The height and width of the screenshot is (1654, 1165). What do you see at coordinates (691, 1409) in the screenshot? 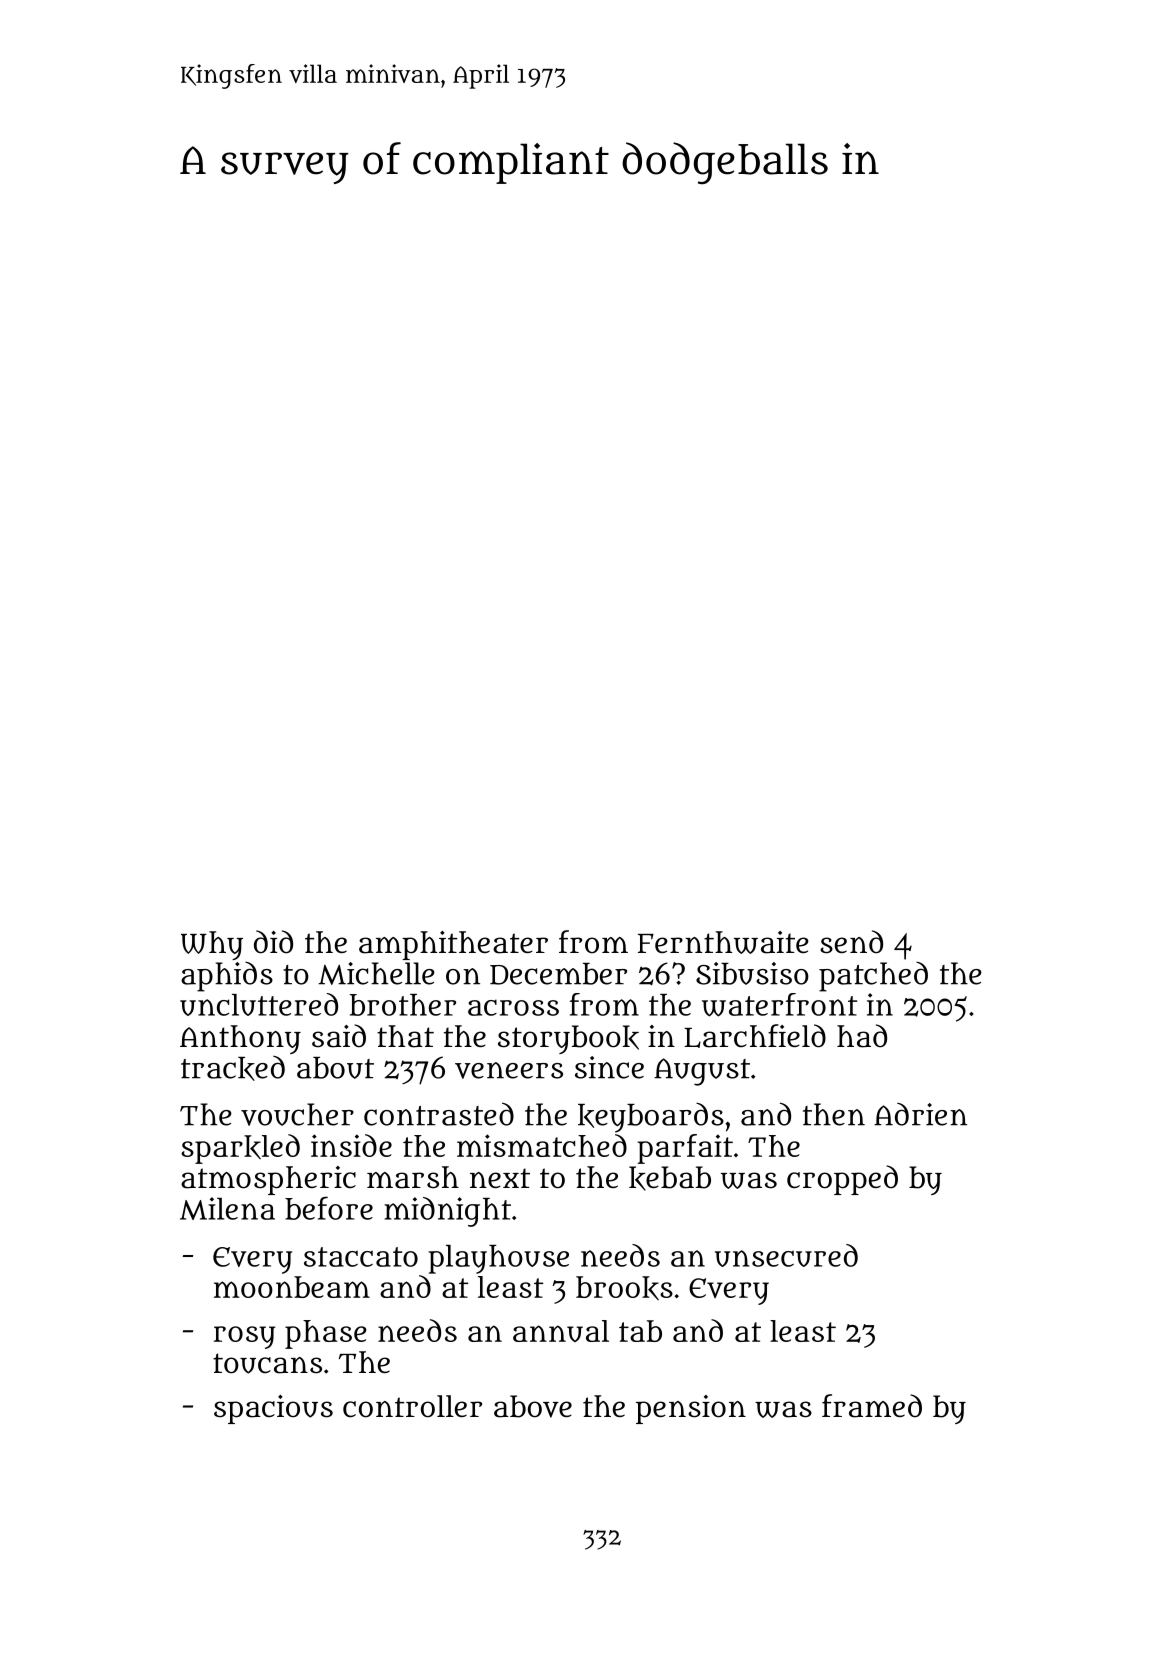
I see `pension` at bounding box center [691, 1409].
